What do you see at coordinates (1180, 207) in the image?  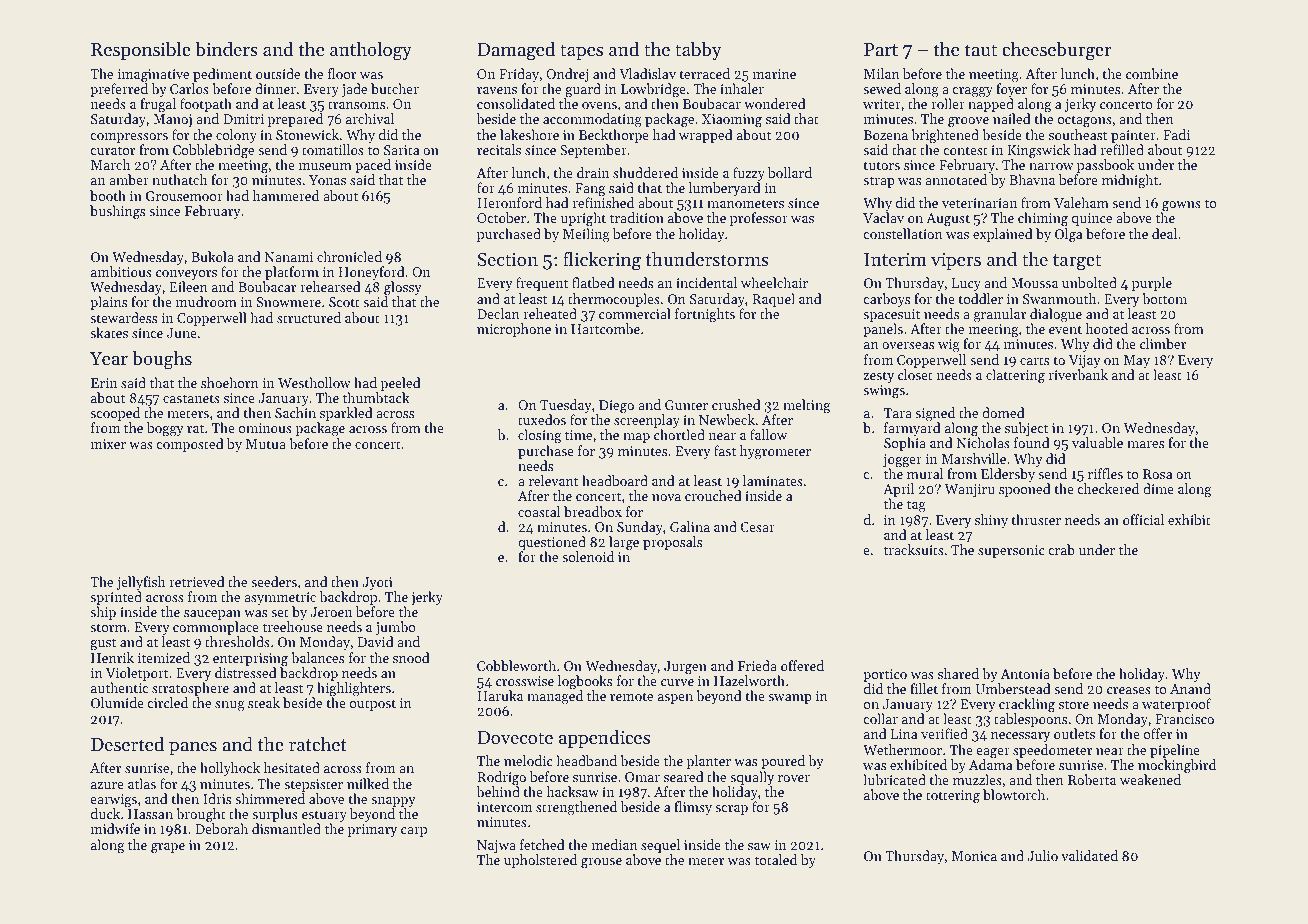 I see `gowns` at bounding box center [1180, 207].
